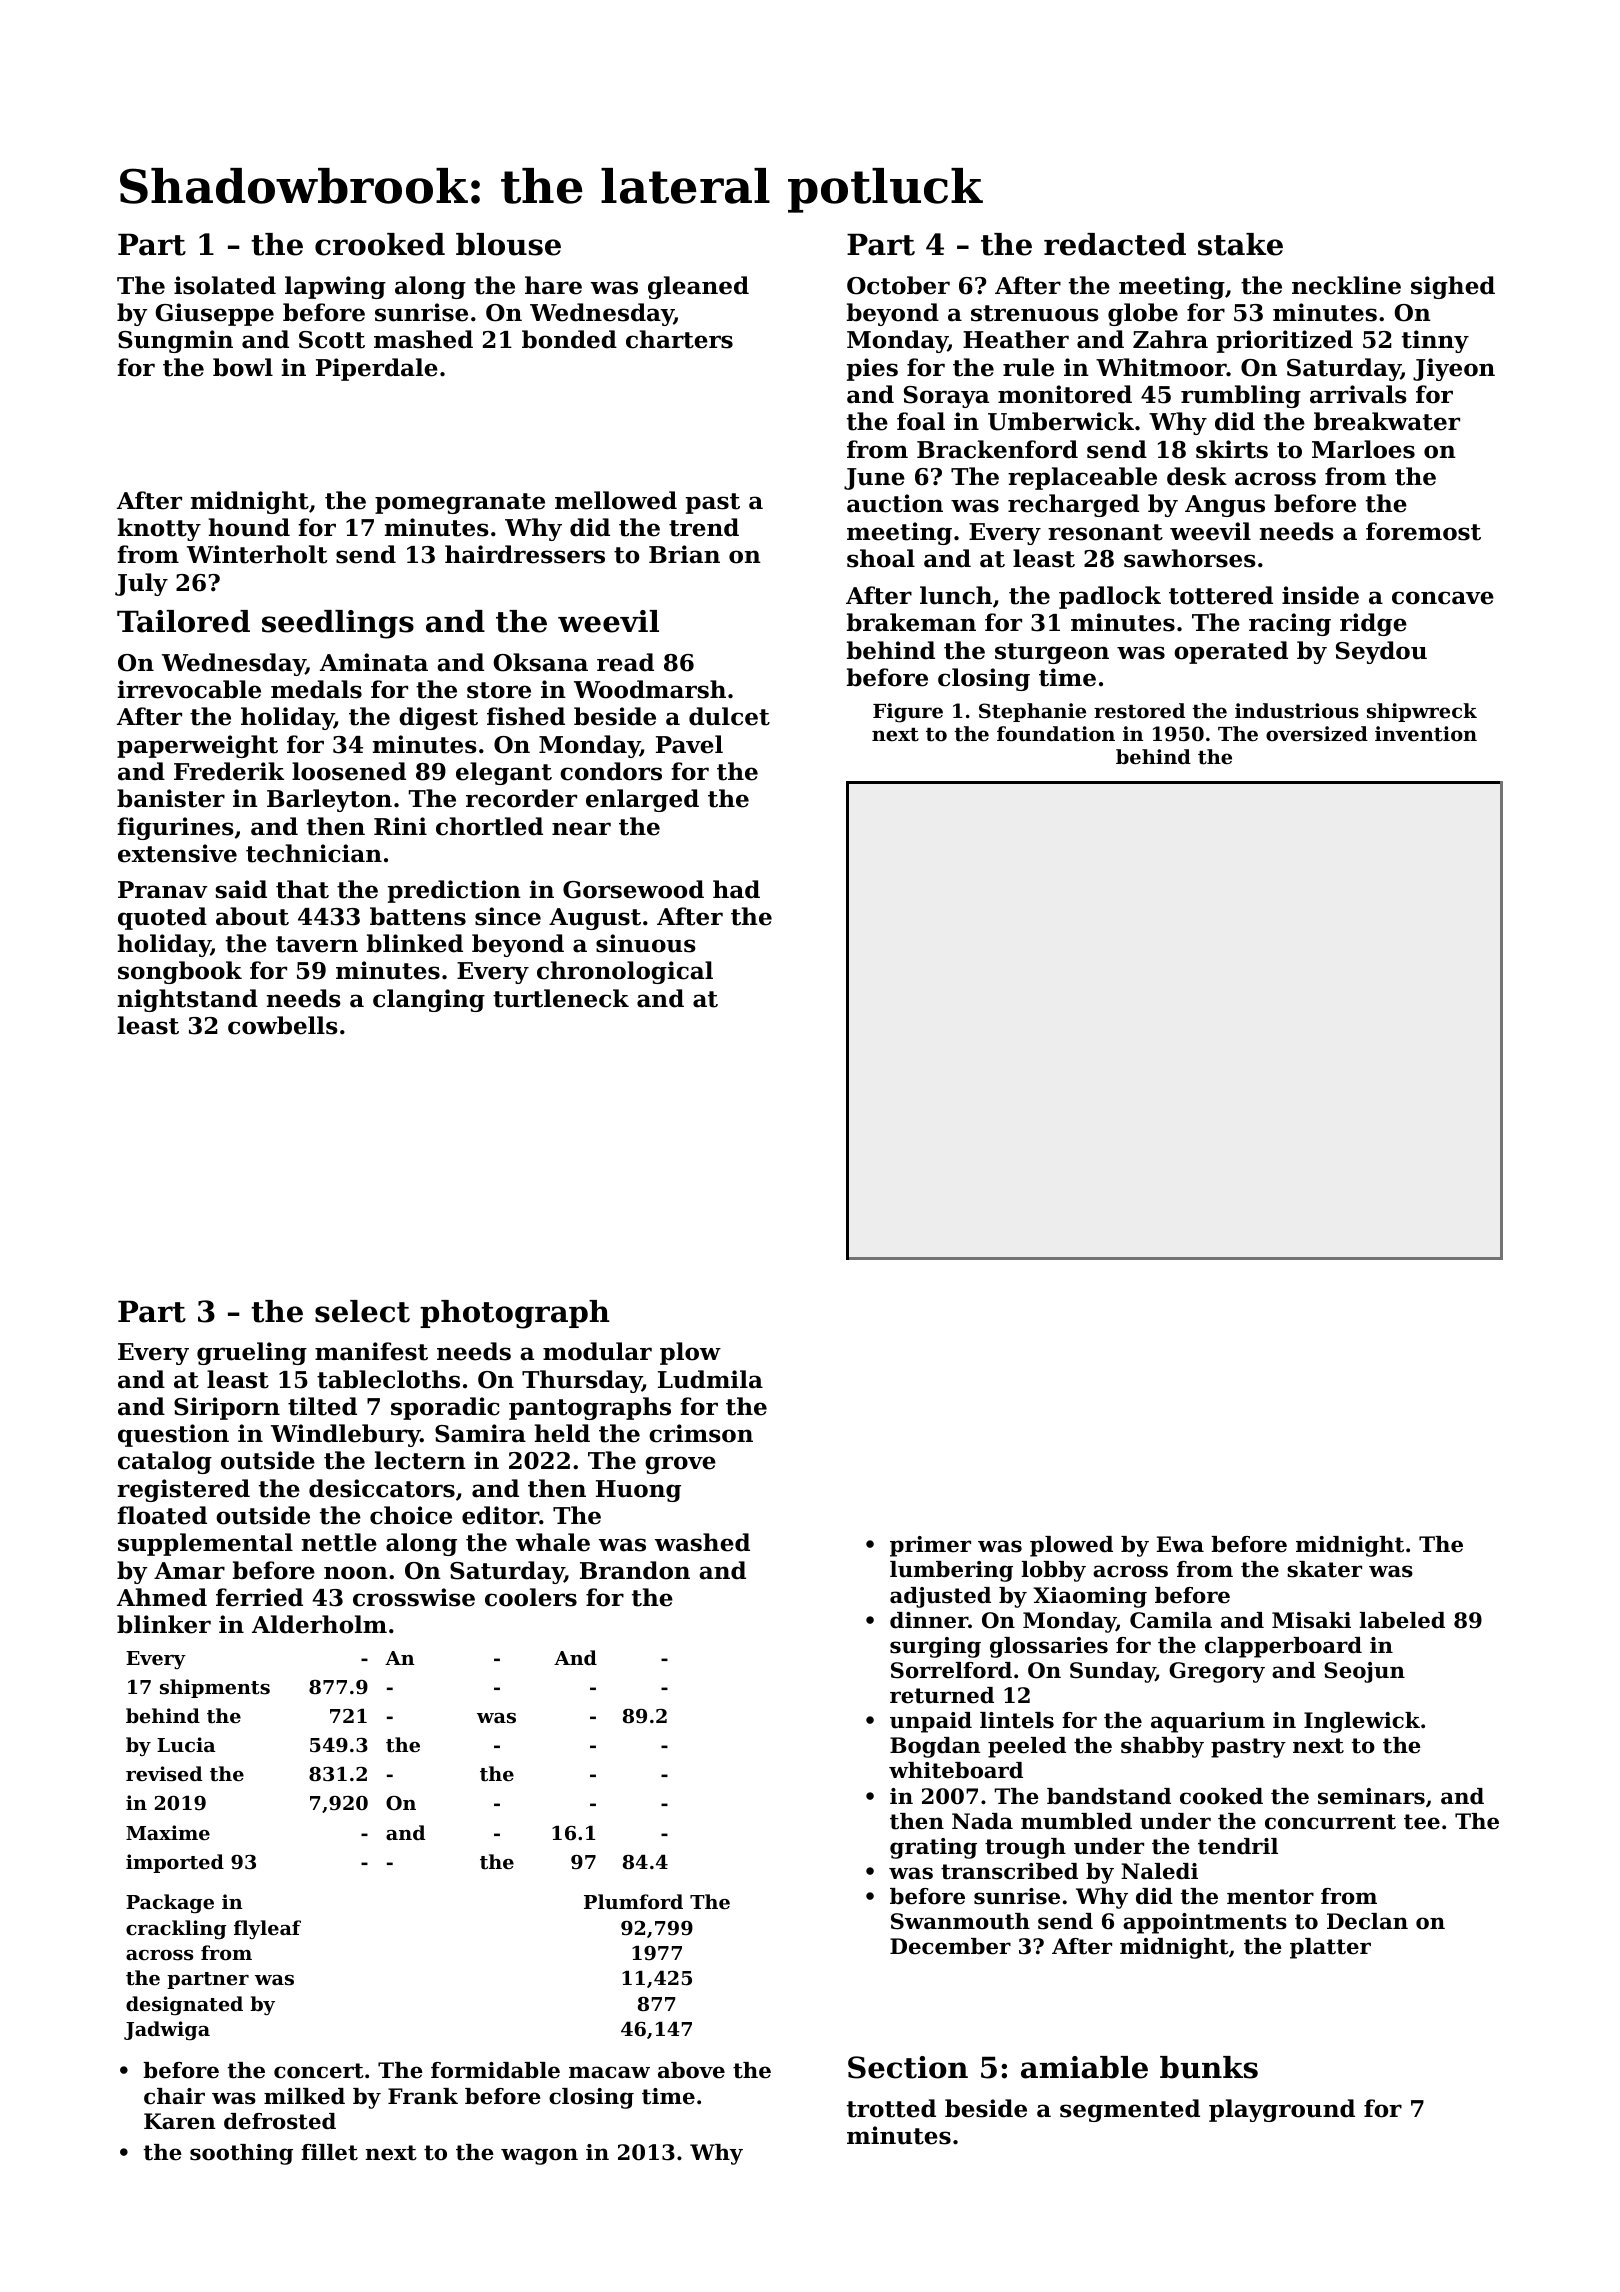  Describe the element at coordinates (1453, 287) in the image. I see `sighed` at that location.
